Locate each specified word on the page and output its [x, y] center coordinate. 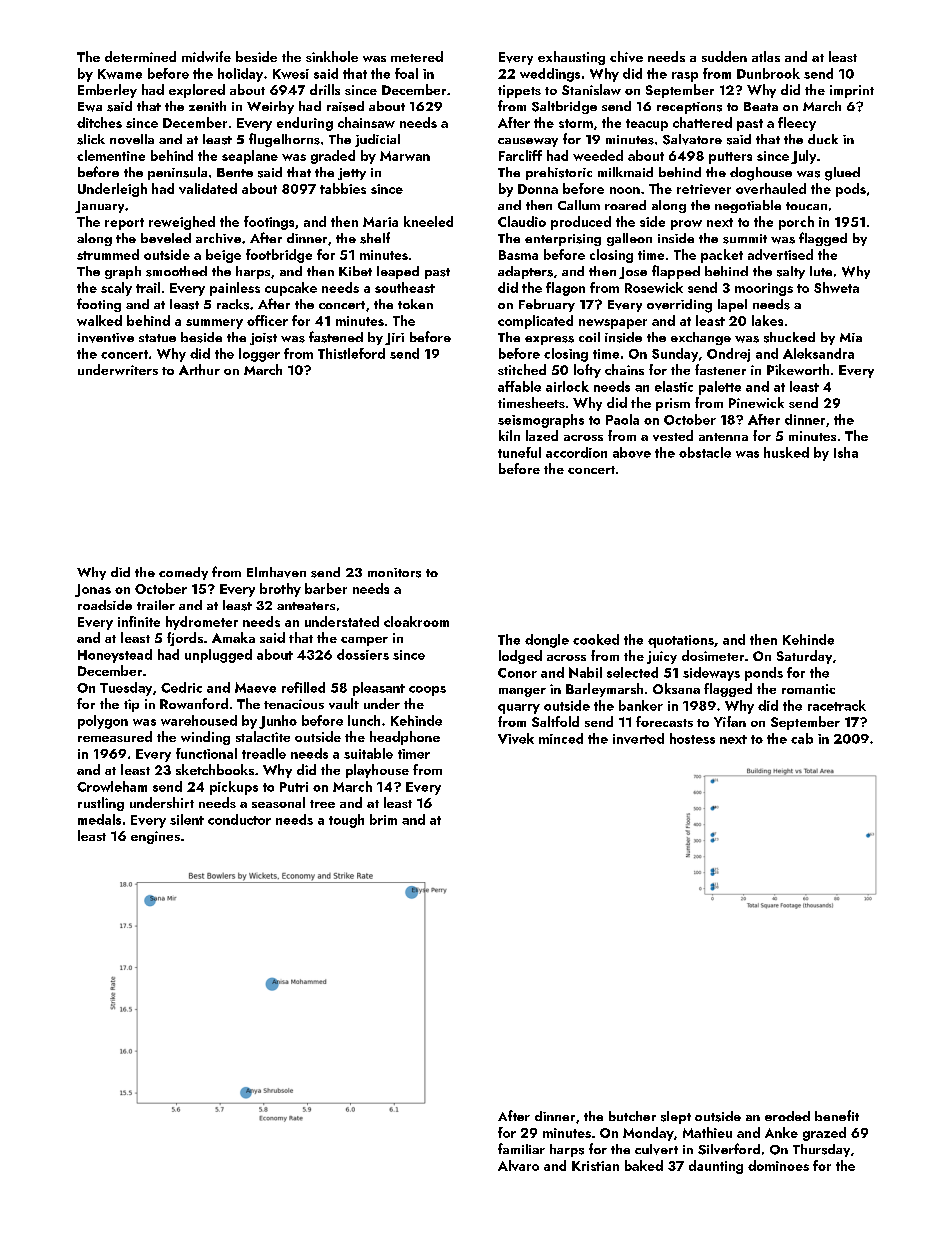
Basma [518, 255]
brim [383, 819]
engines [155, 837]
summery [214, 324]
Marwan [405, 156]
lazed [542, 435]
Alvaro [518, 1165]
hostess [692, 738]
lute [821, 271]
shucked [789, 337]
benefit [837, 1115]
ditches [99, 122]
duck [823, 139]
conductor [239, 819]
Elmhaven [276, 572]
